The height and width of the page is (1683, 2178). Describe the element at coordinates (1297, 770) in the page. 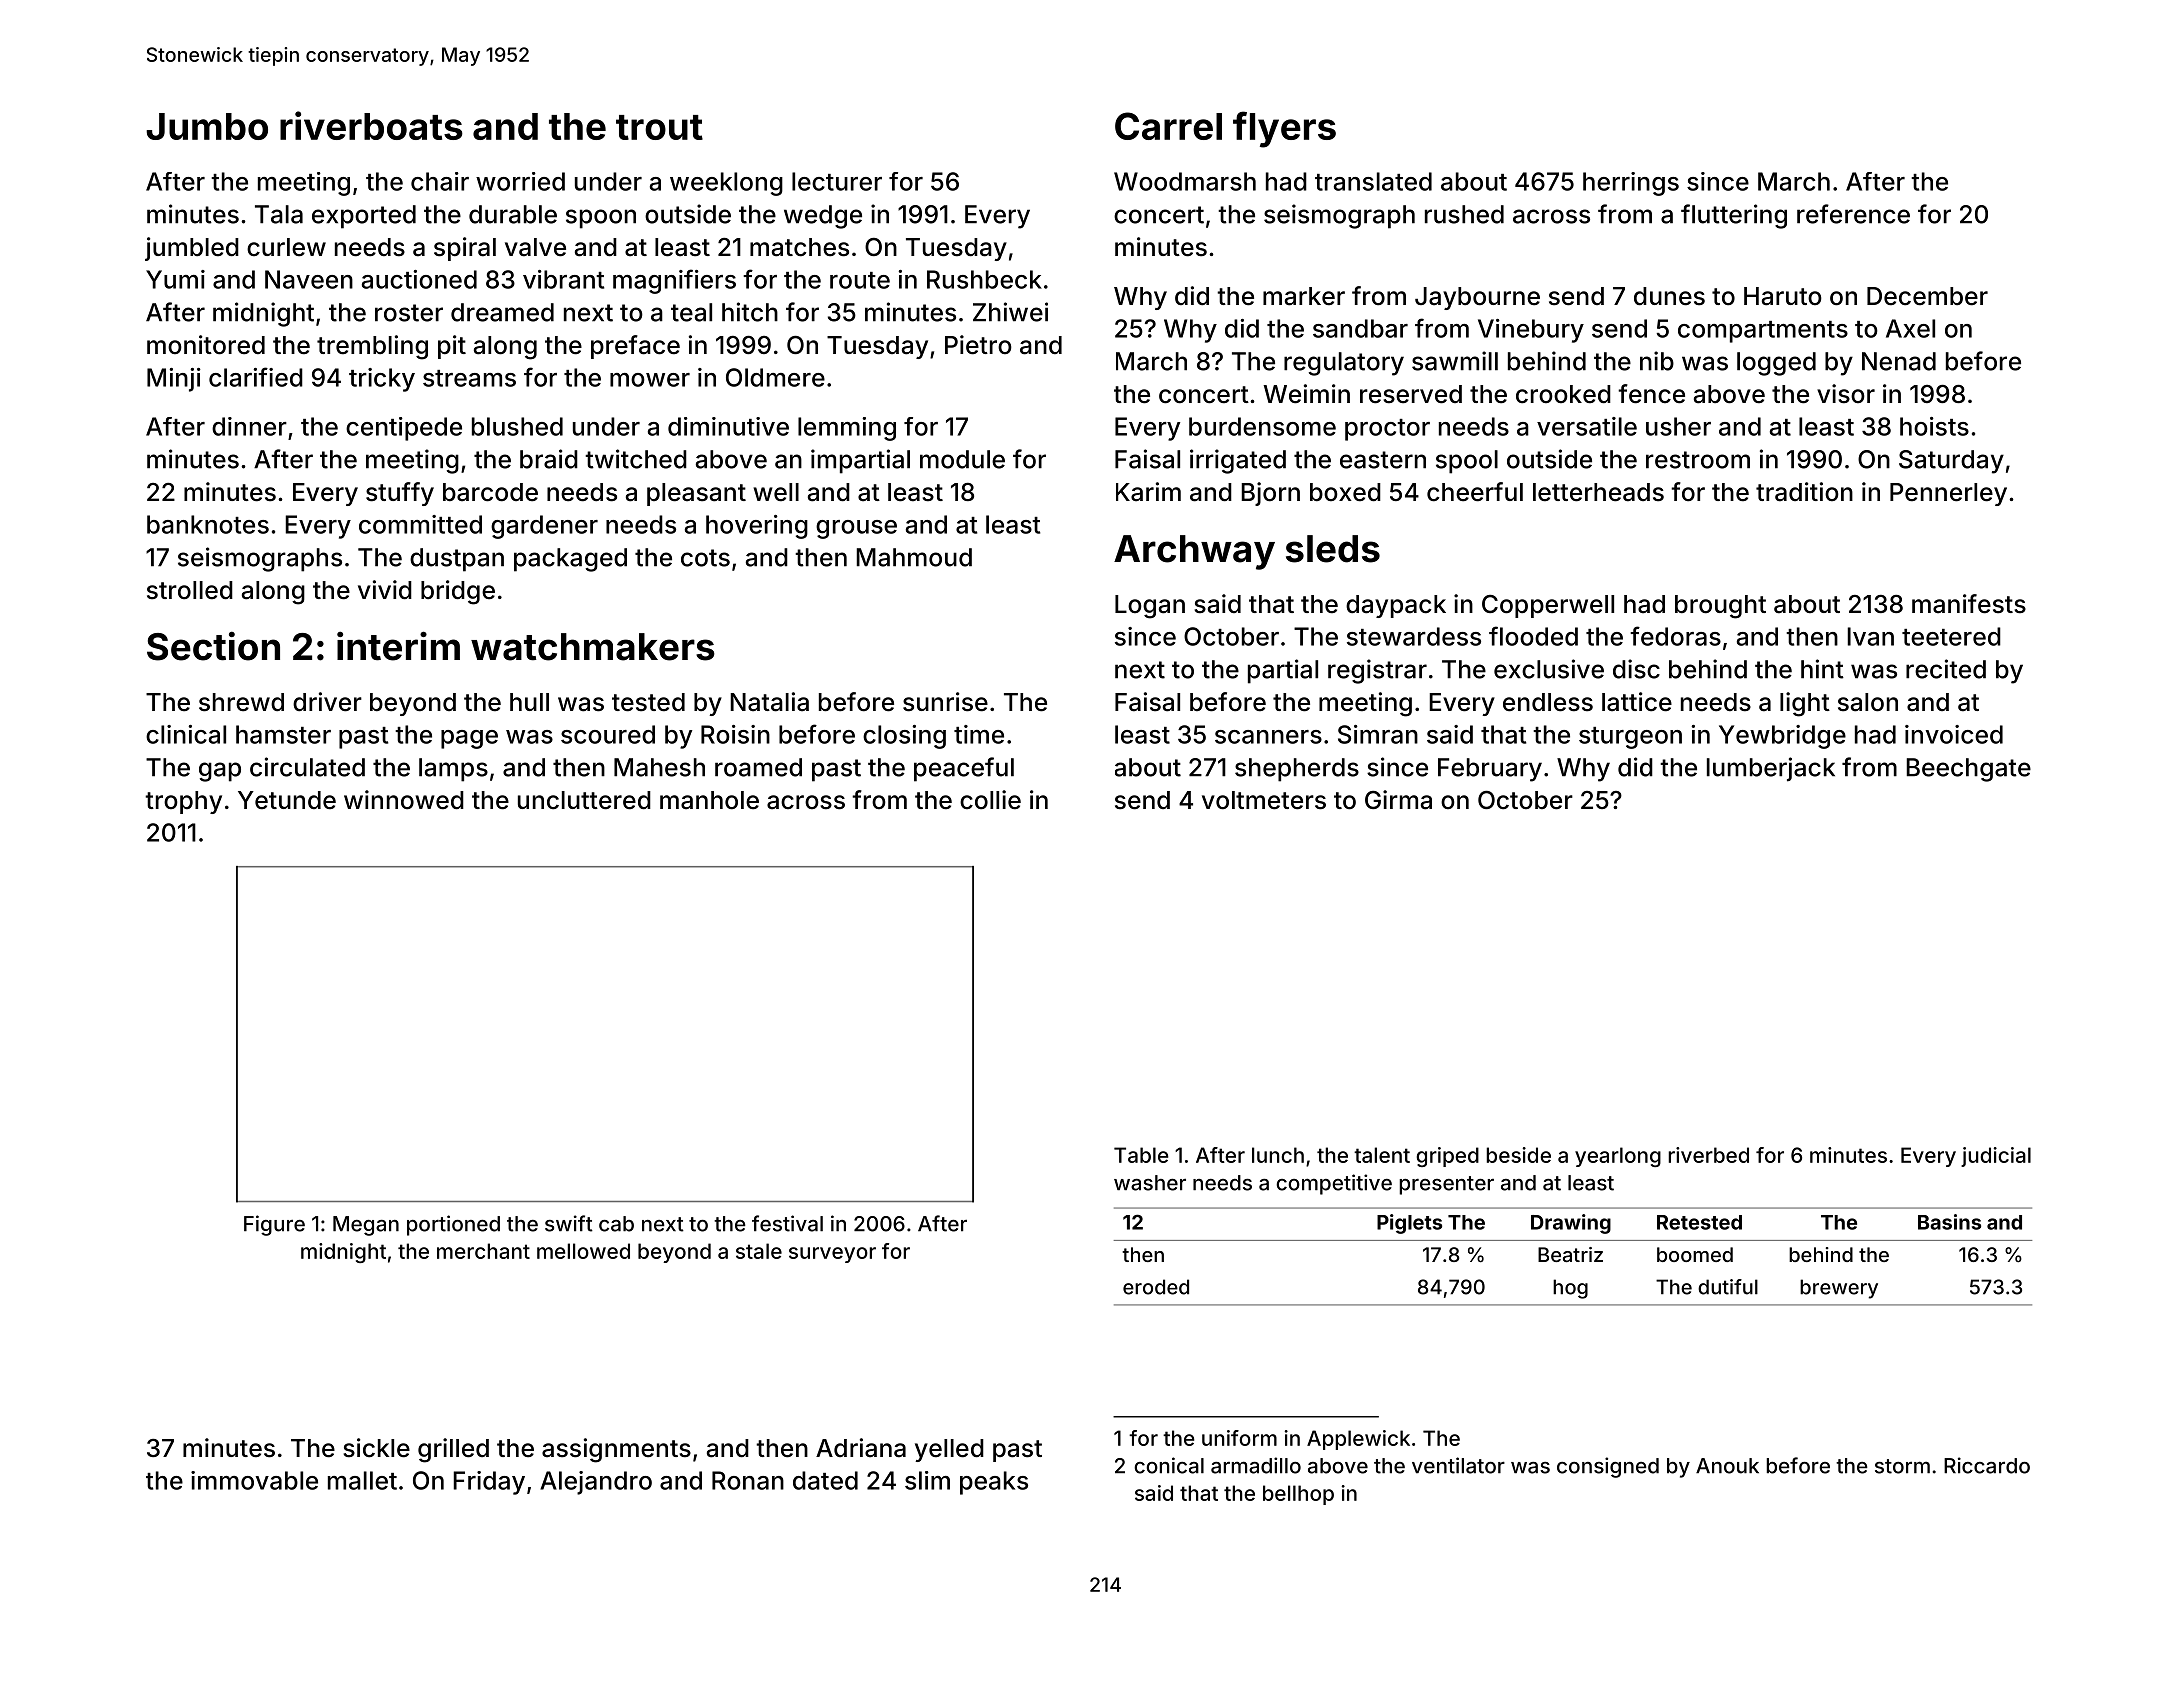

I see `shepherds` at that location.
